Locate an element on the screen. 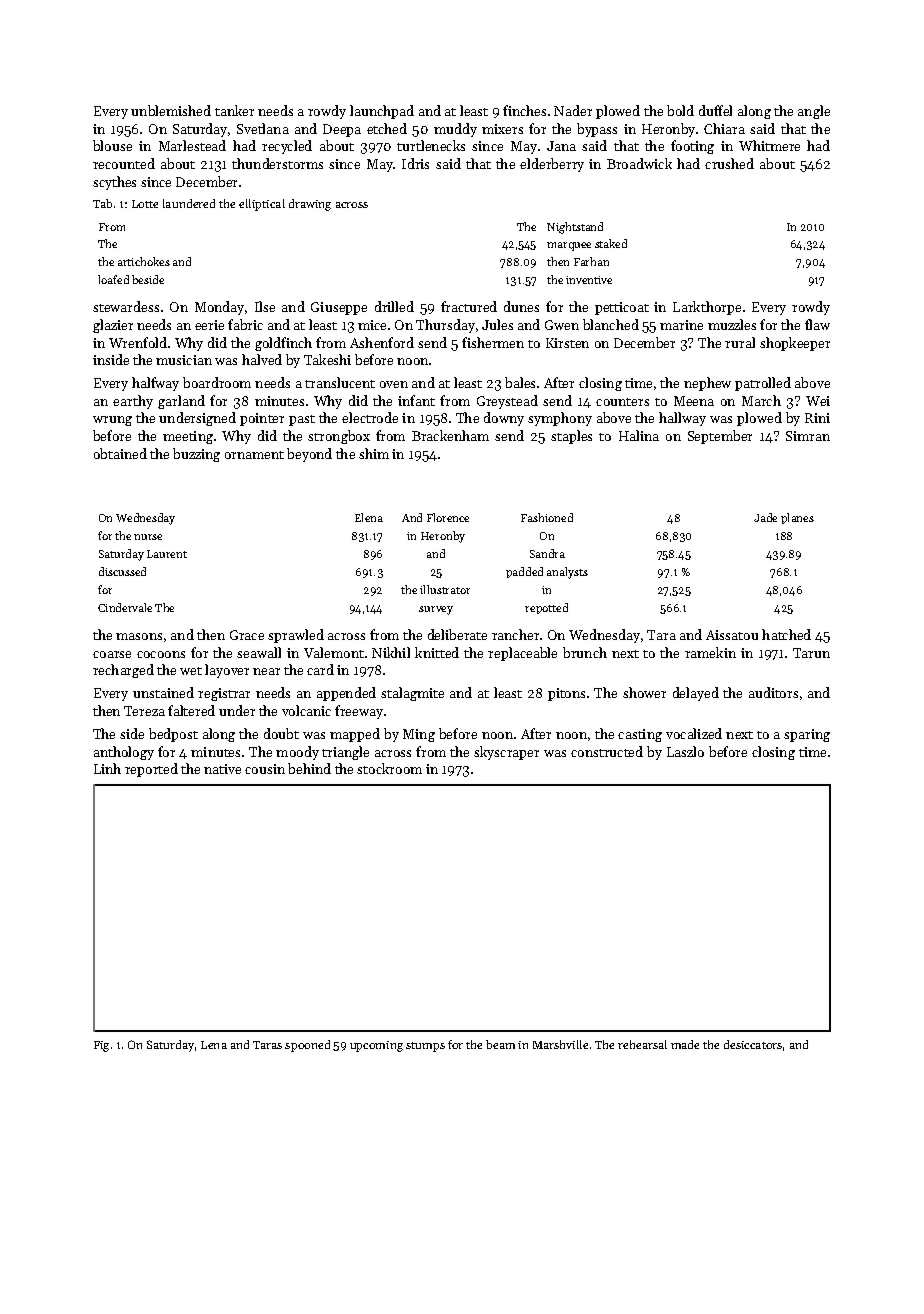 The image size is (924, 1314). spooned is located at coordinates (307, 1046).
